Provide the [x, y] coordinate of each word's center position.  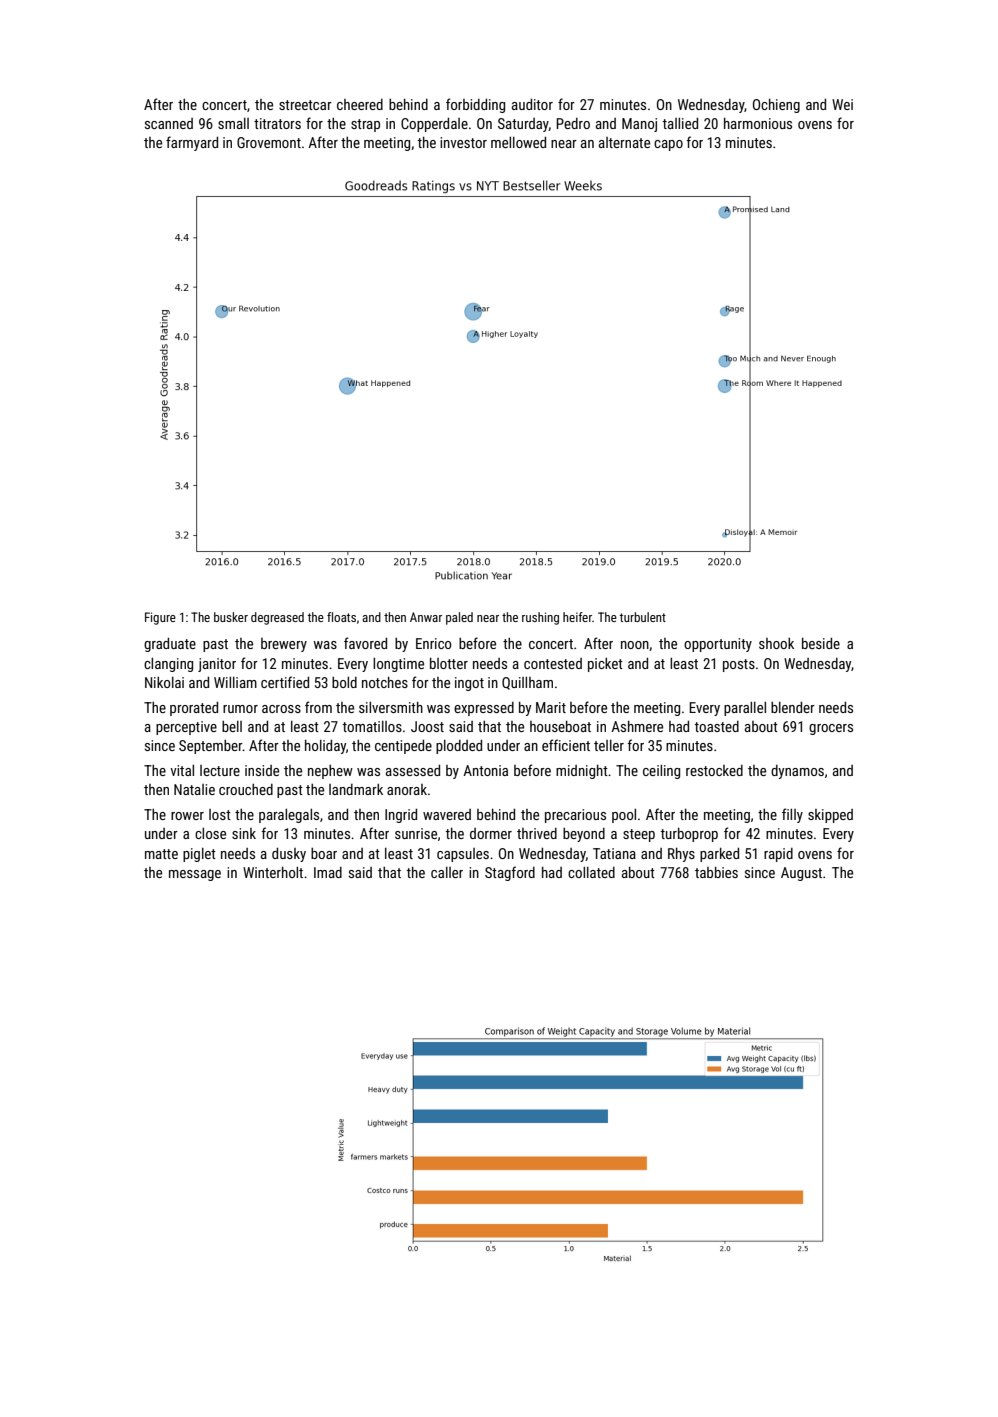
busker [231, 617]
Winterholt [273, 872]
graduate [170, 645]
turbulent [642, 617]
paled [459, 618]
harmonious [758, 123]
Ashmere [637, 726]
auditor [532, 104]
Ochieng [776, 106]
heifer [577, 617]
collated [591, 872]
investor [463, 142]
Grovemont [269, 142]
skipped [830, 816]
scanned [169, 123]
